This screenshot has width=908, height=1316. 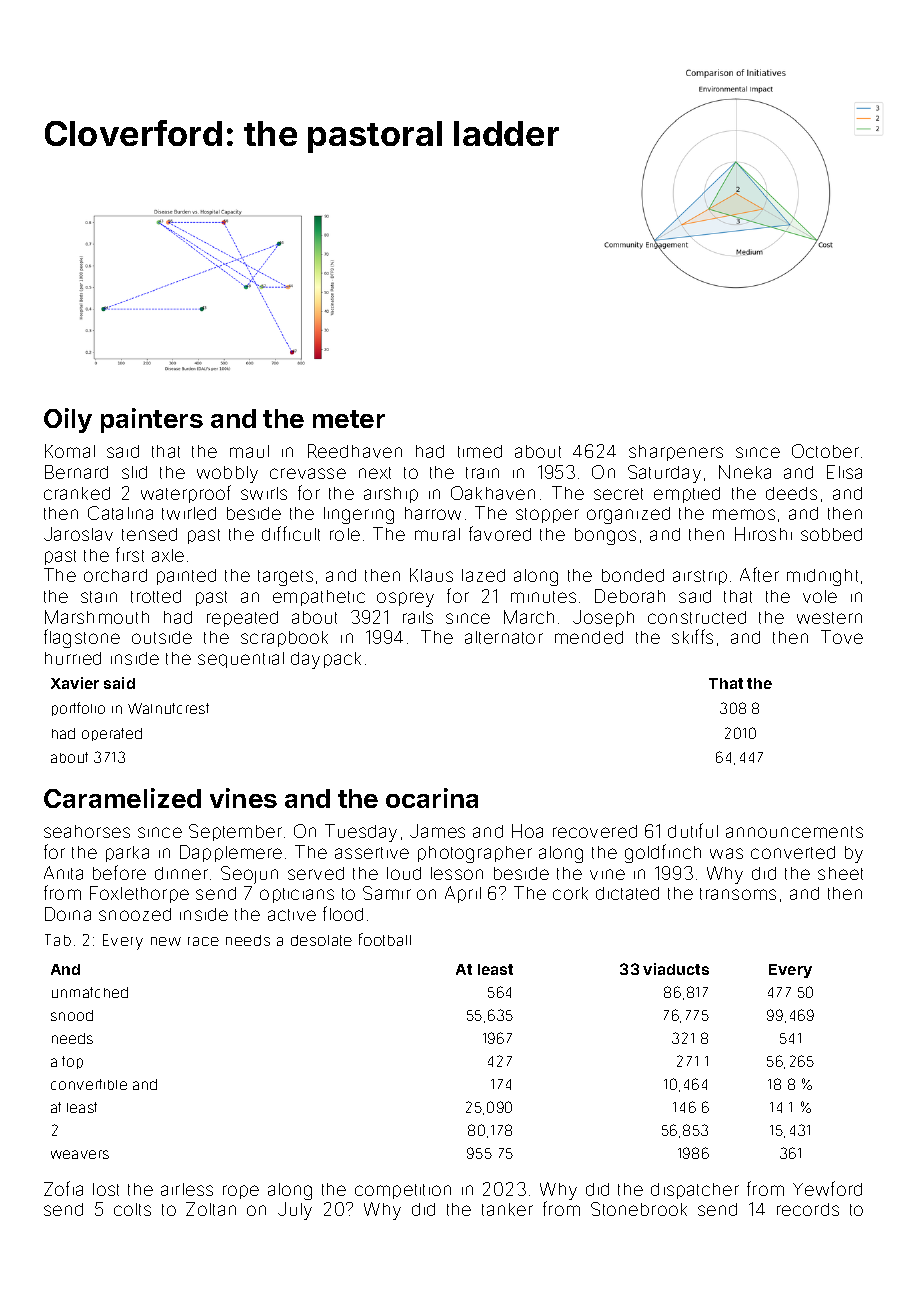 I want to click on viaducts, so click(x=676, y=969).
